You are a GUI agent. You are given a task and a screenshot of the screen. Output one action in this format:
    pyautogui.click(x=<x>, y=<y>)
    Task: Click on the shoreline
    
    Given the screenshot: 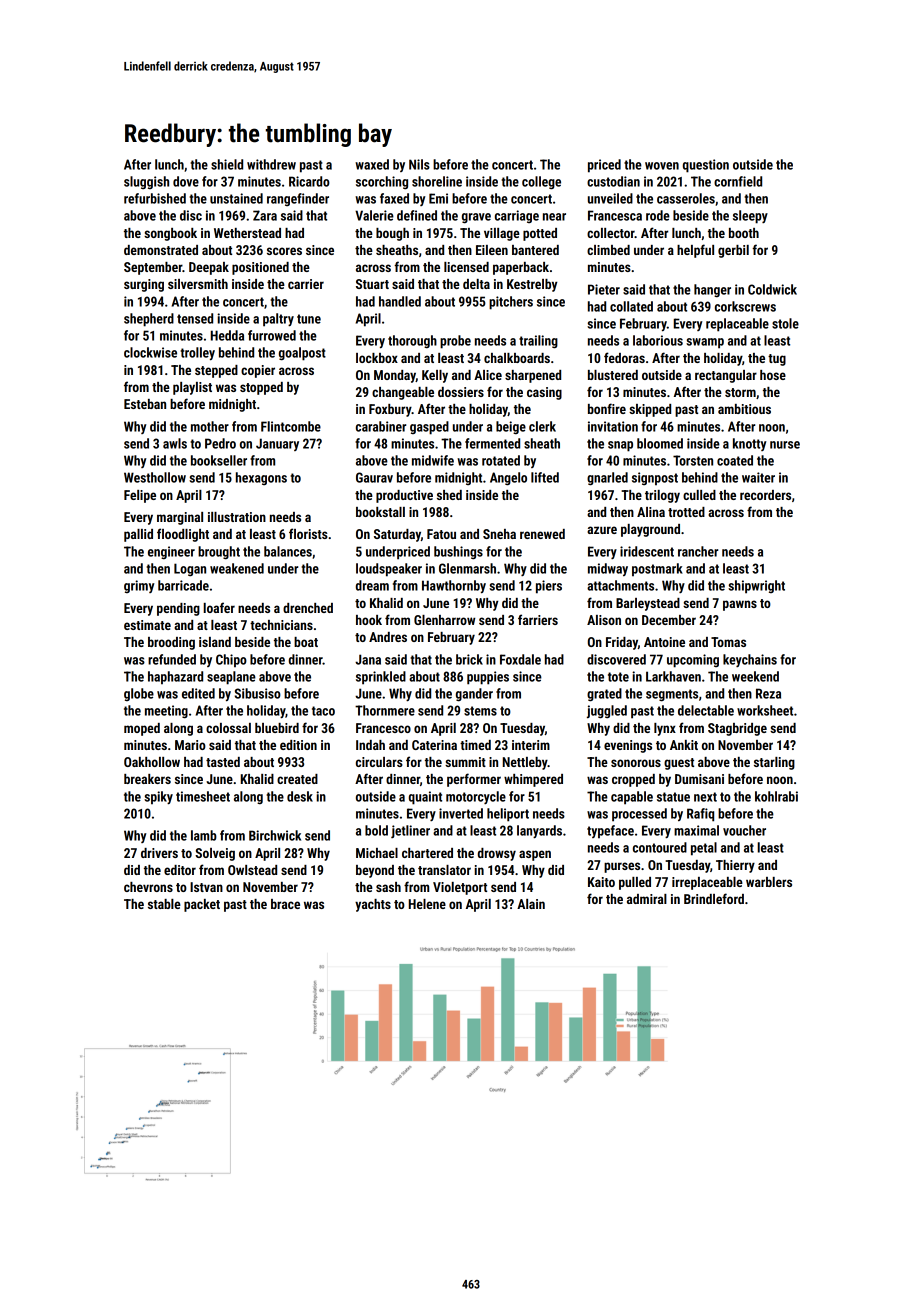 What is the action you would take?
    pyautogui.click(x=437, y=181)
